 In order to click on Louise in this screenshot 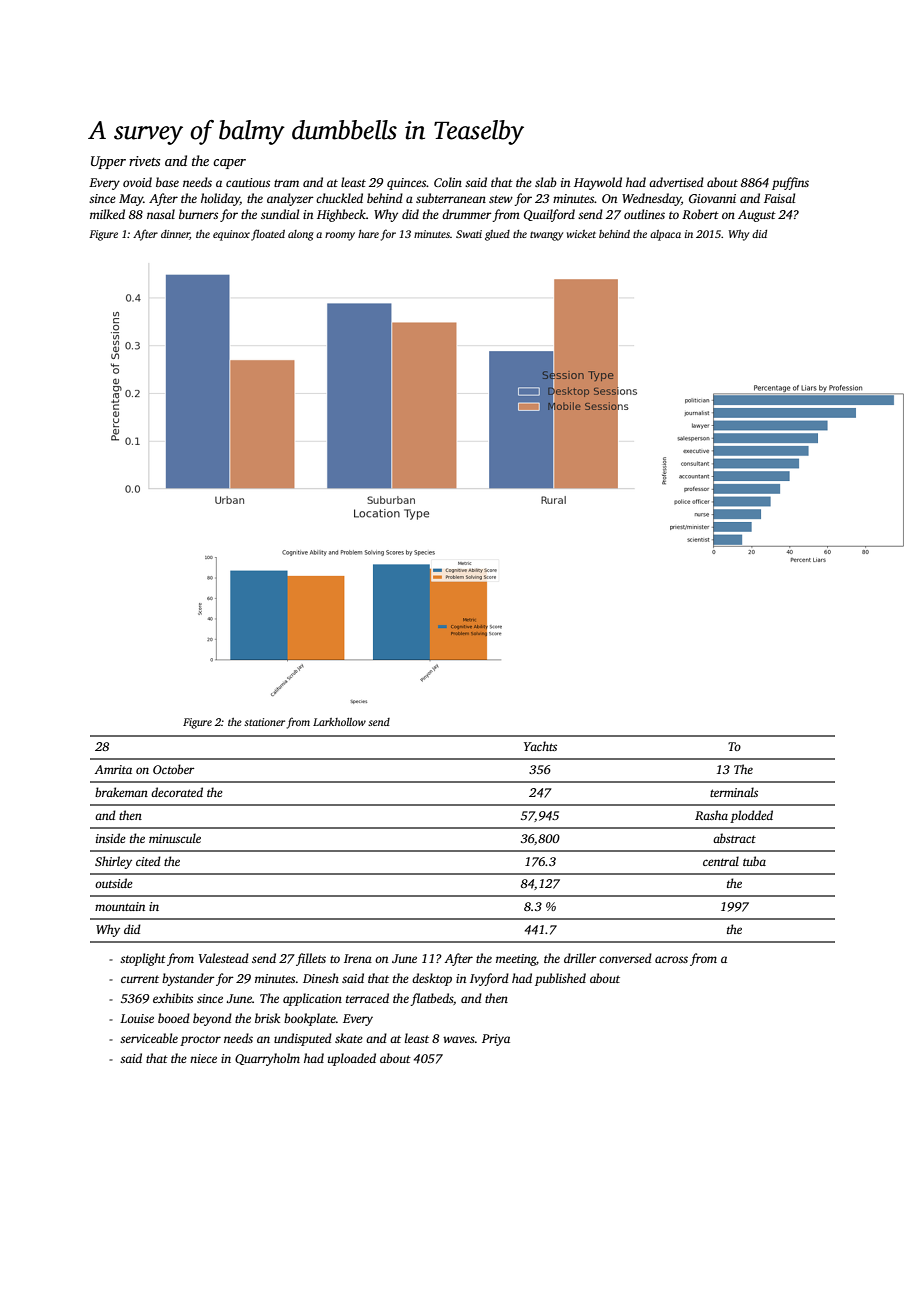, I will do `click(137, 1018)`.
